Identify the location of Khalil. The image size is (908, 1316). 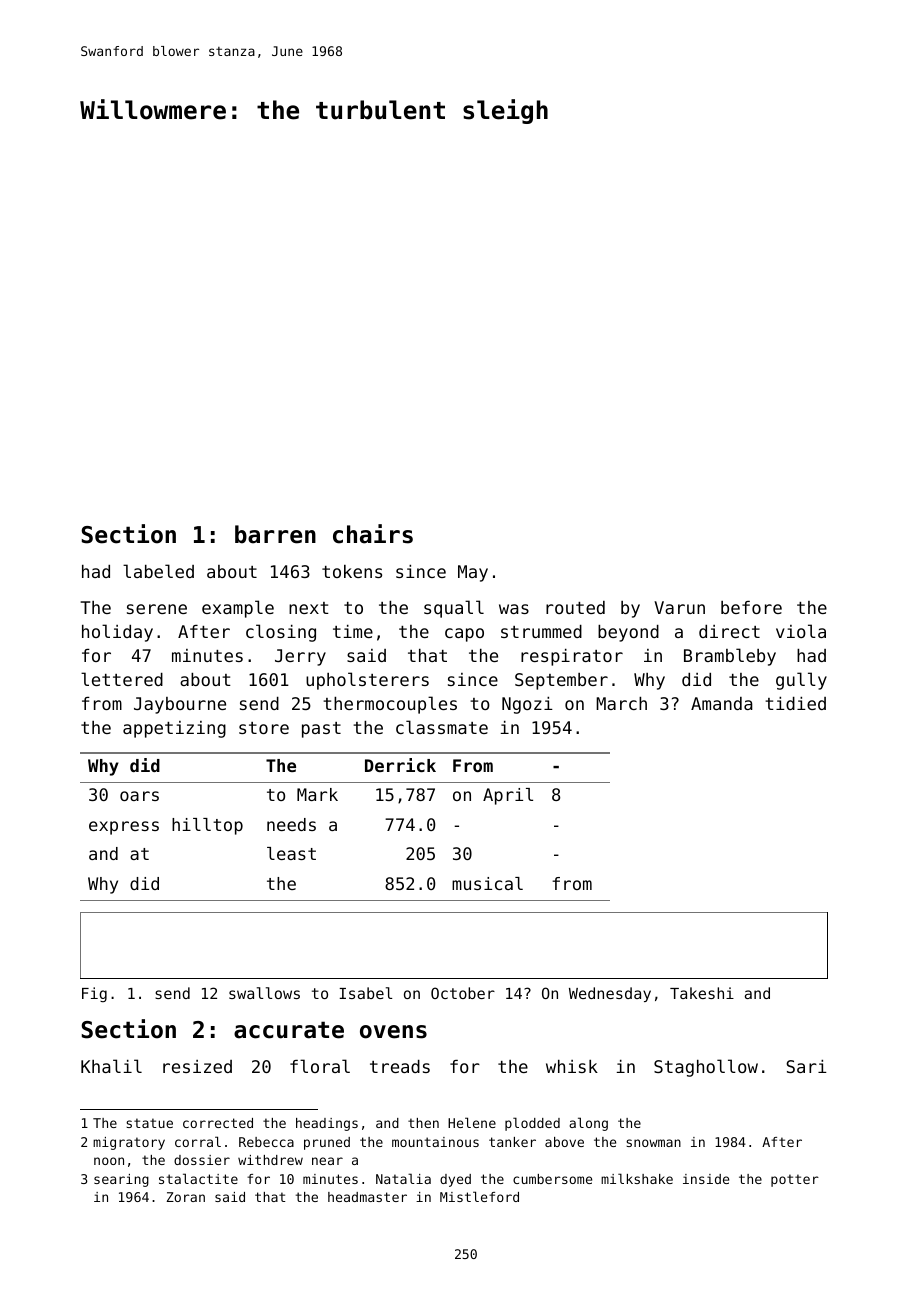
(111, 1066).
